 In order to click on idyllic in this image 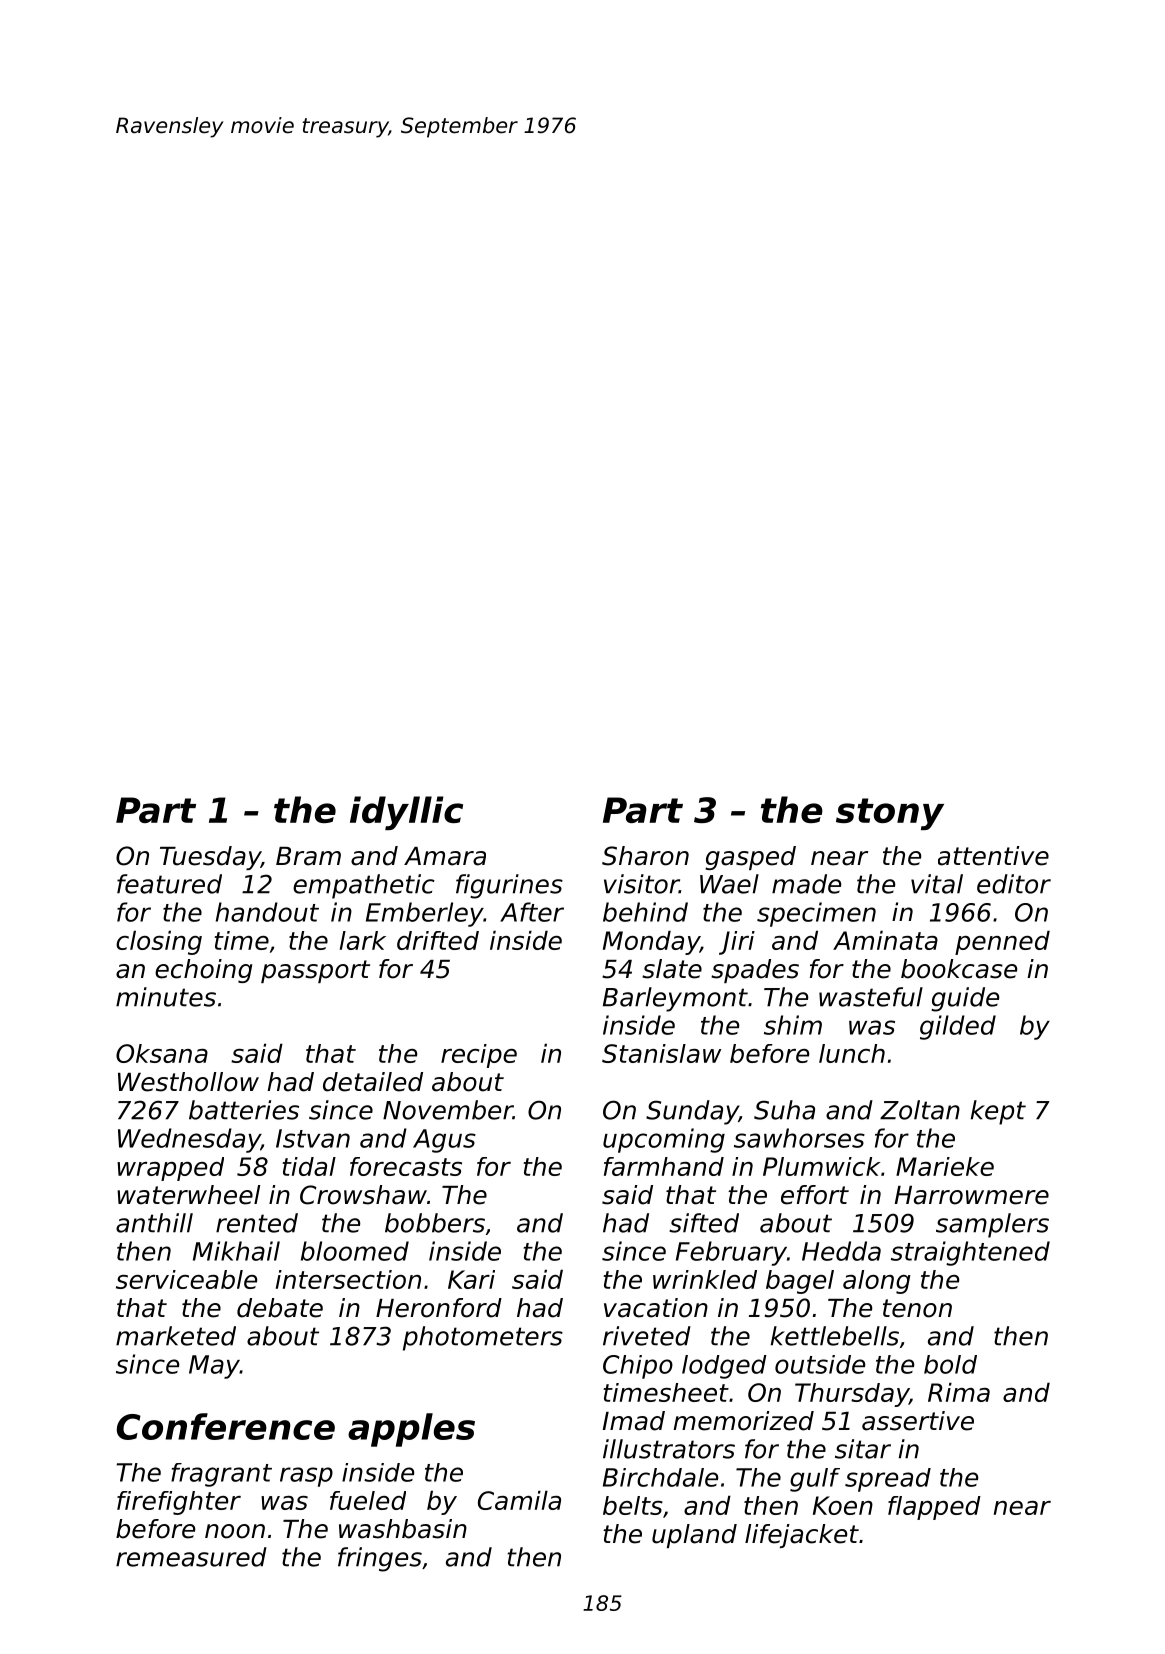, I will do `click(406, 813)`.
